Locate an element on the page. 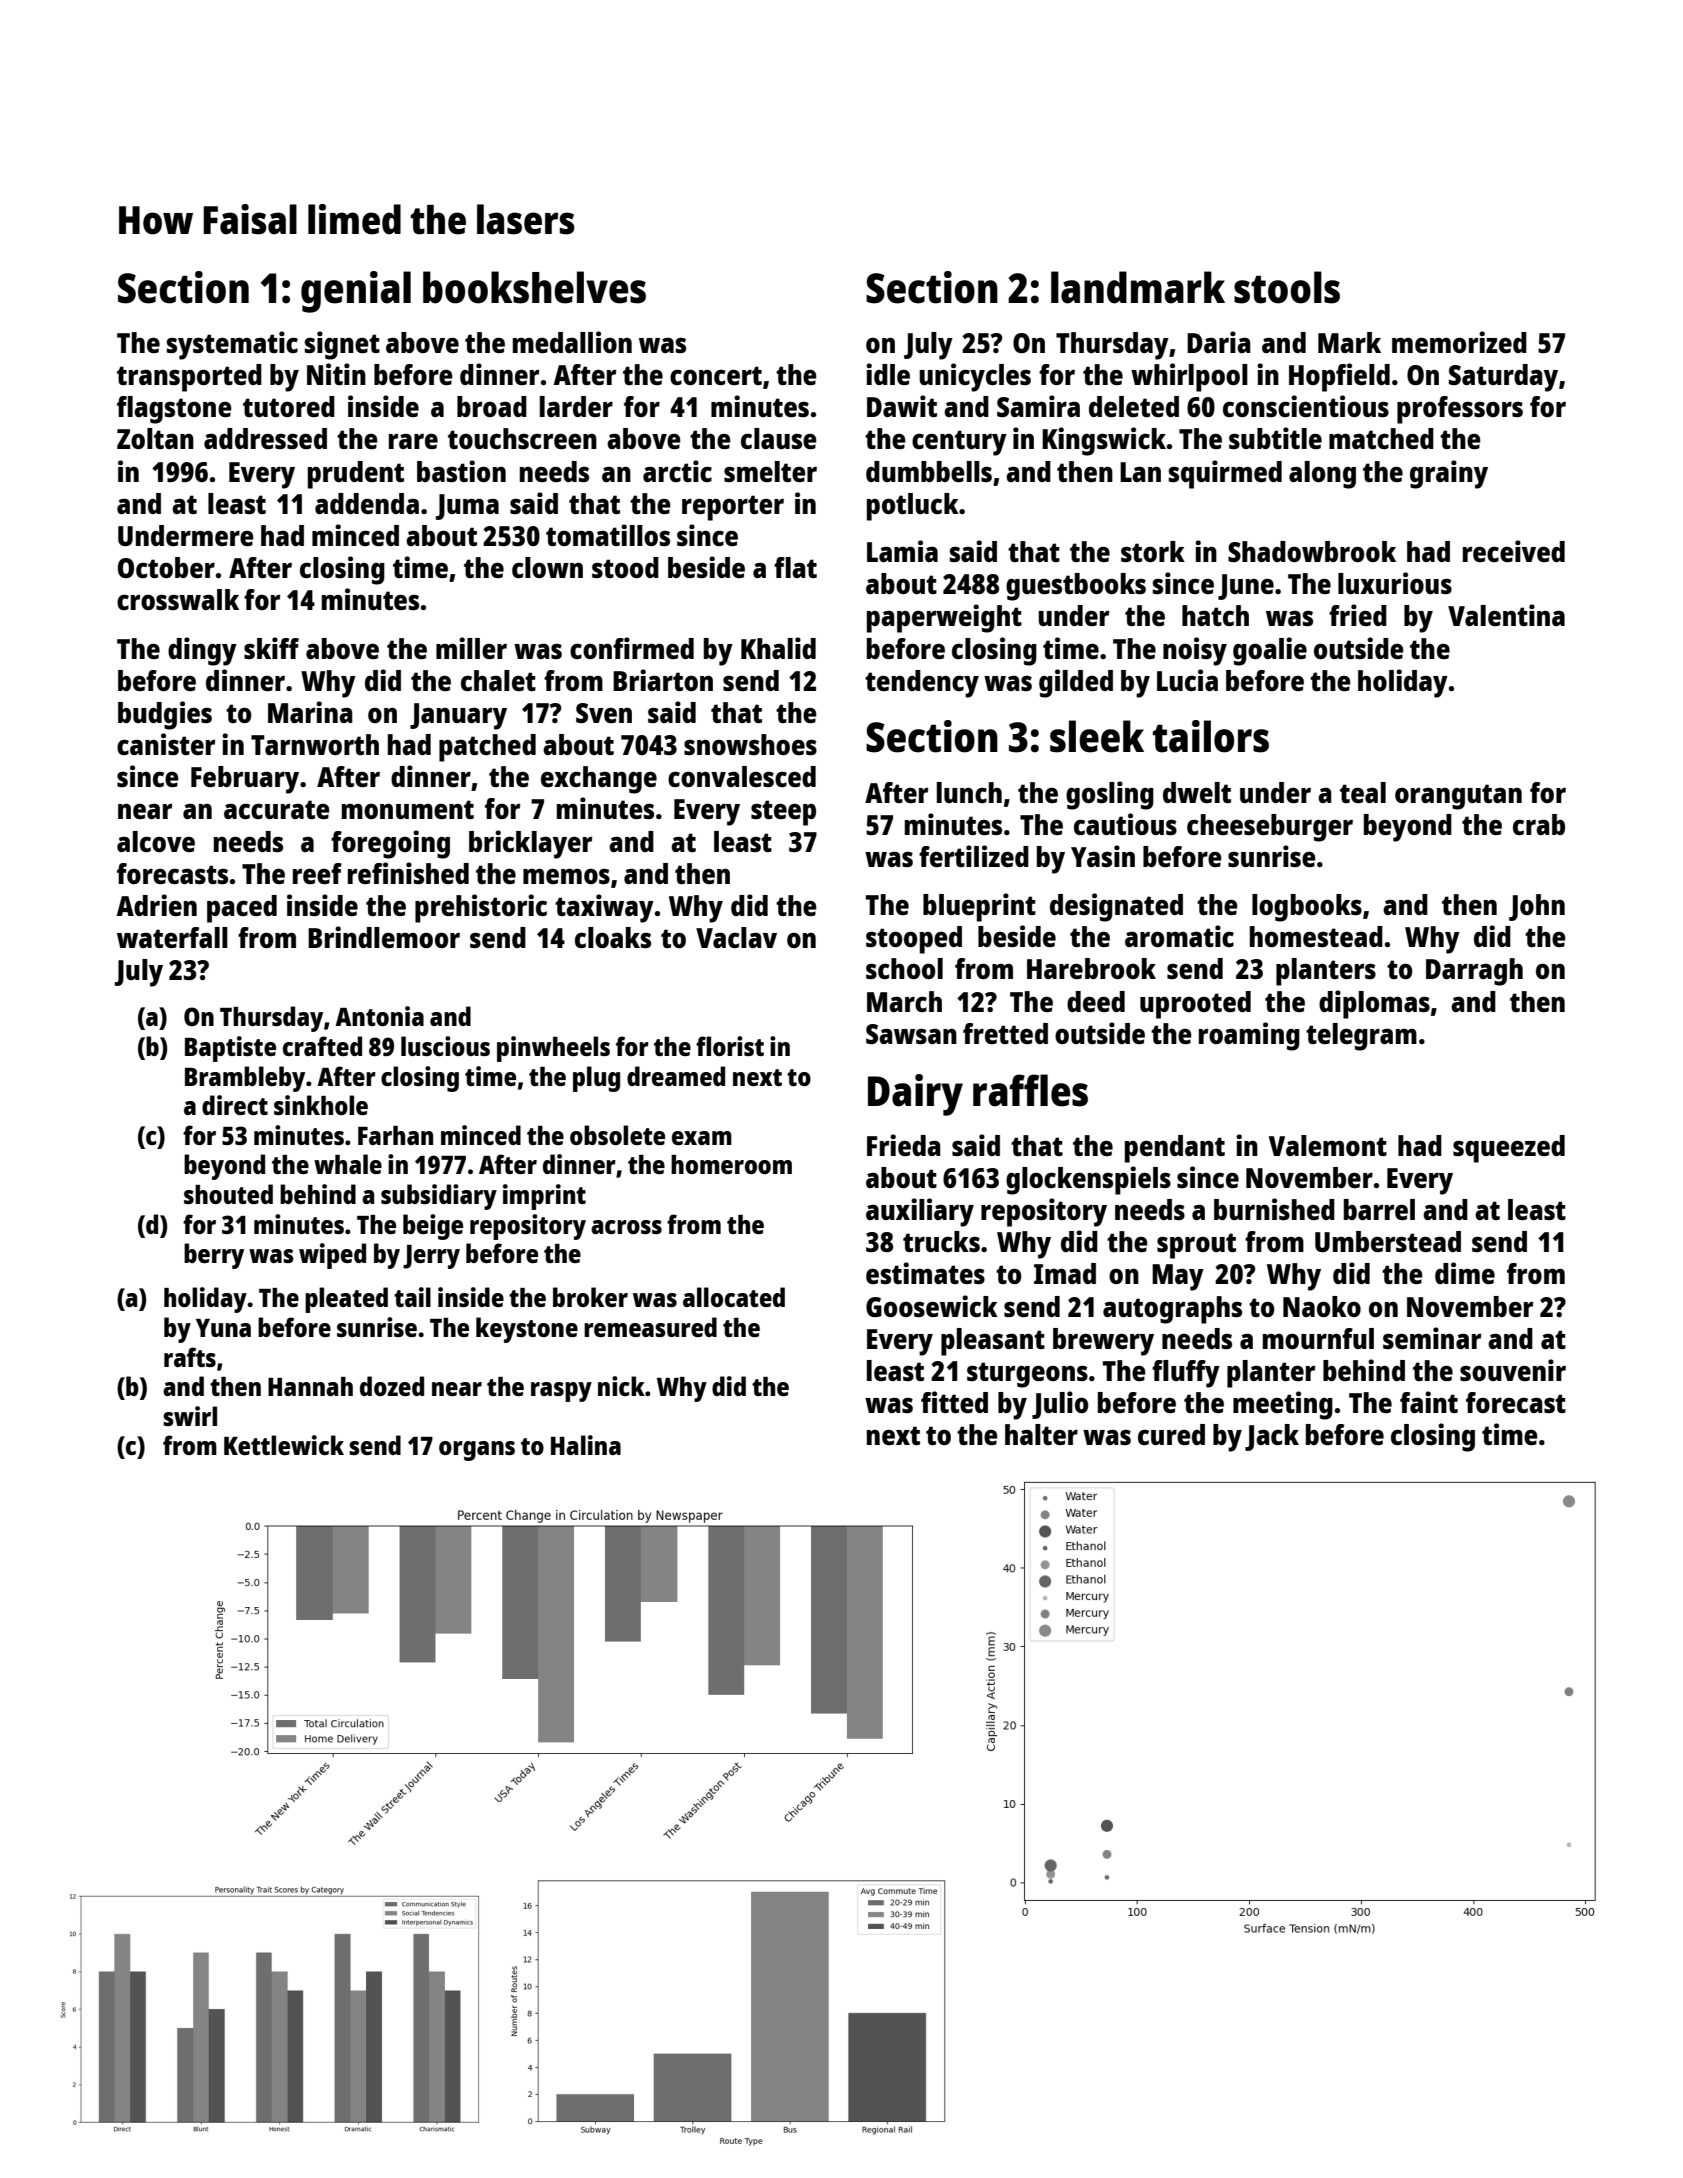 The width and height of the image is (1683, 2178). keystone is located at coordinates (527, 1330).
